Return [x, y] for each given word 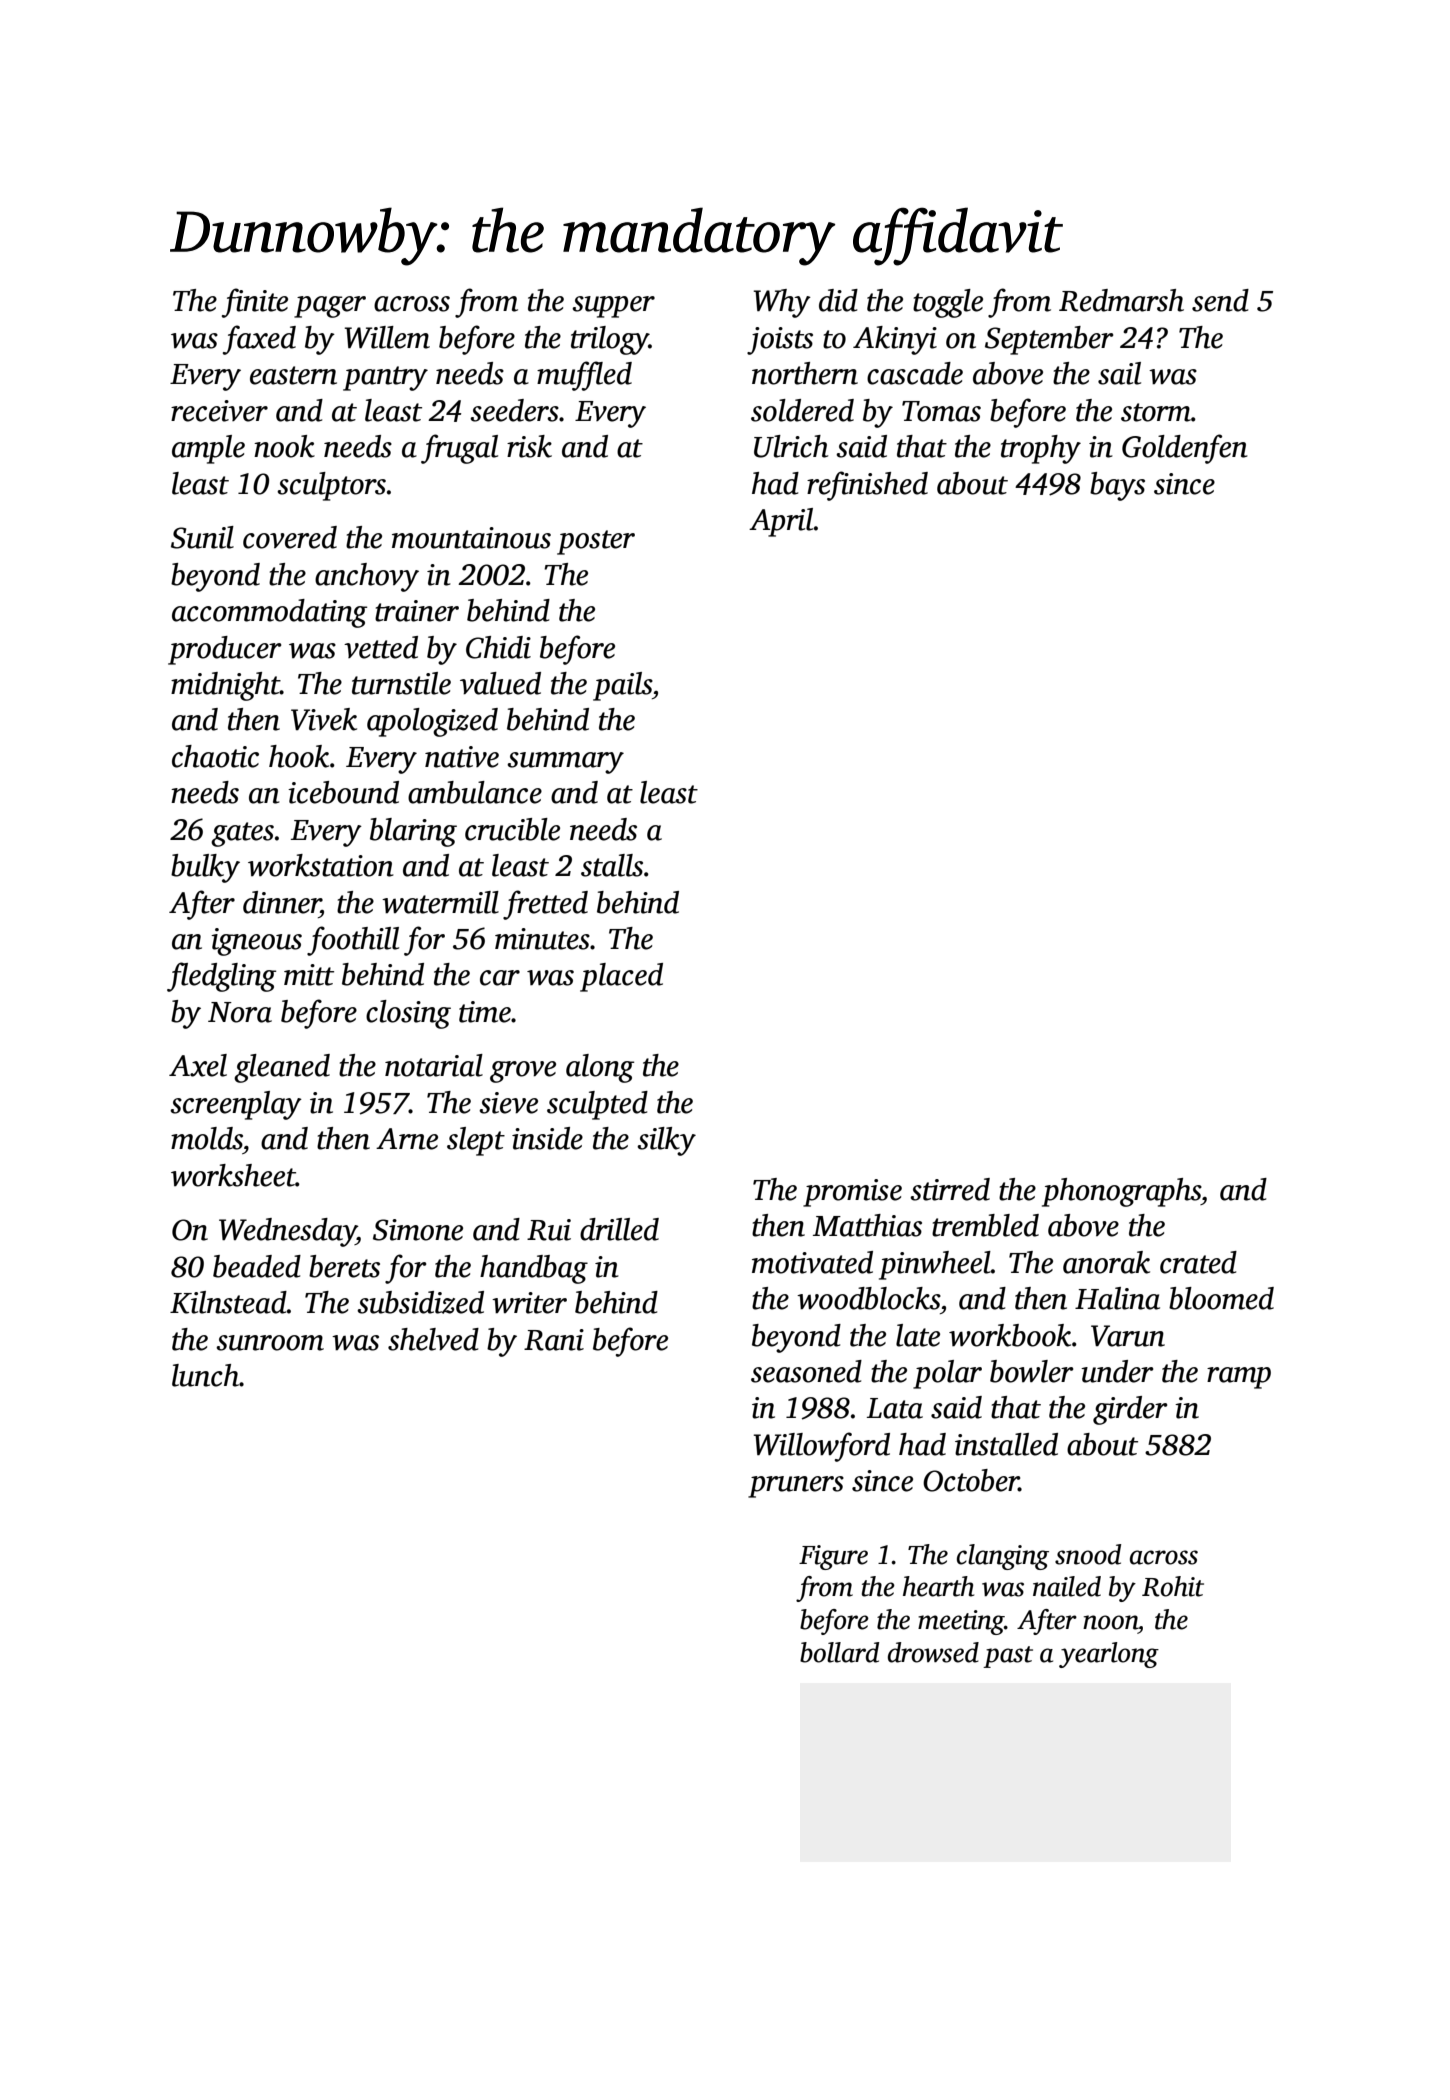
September [1049, 340]
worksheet [233, 1175]
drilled [619, 1229]
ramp [1239, 1378]
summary [565, 763]
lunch [205, 1375]
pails [622, 686]
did [838, 300]
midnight [225, 686]
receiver [219, 411]
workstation [321, 865]
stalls [612, 865]
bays [1117, 486]
